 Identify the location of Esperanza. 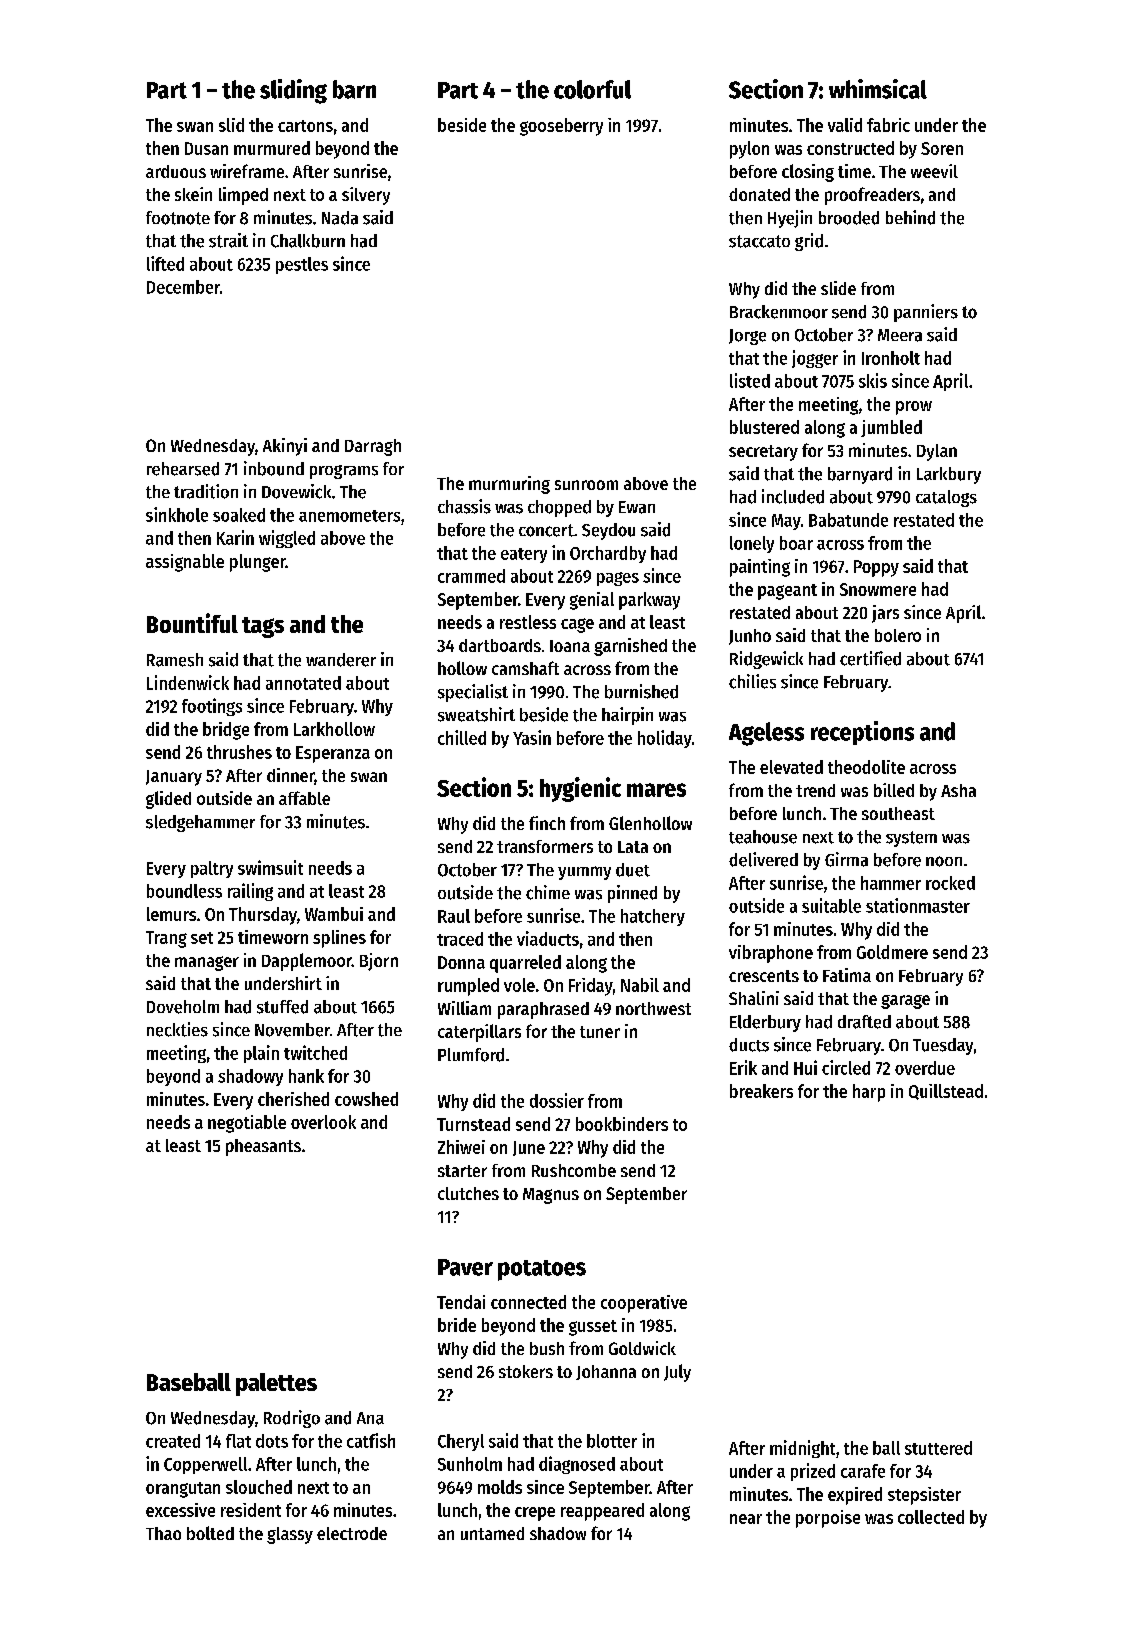
(333, 754).
